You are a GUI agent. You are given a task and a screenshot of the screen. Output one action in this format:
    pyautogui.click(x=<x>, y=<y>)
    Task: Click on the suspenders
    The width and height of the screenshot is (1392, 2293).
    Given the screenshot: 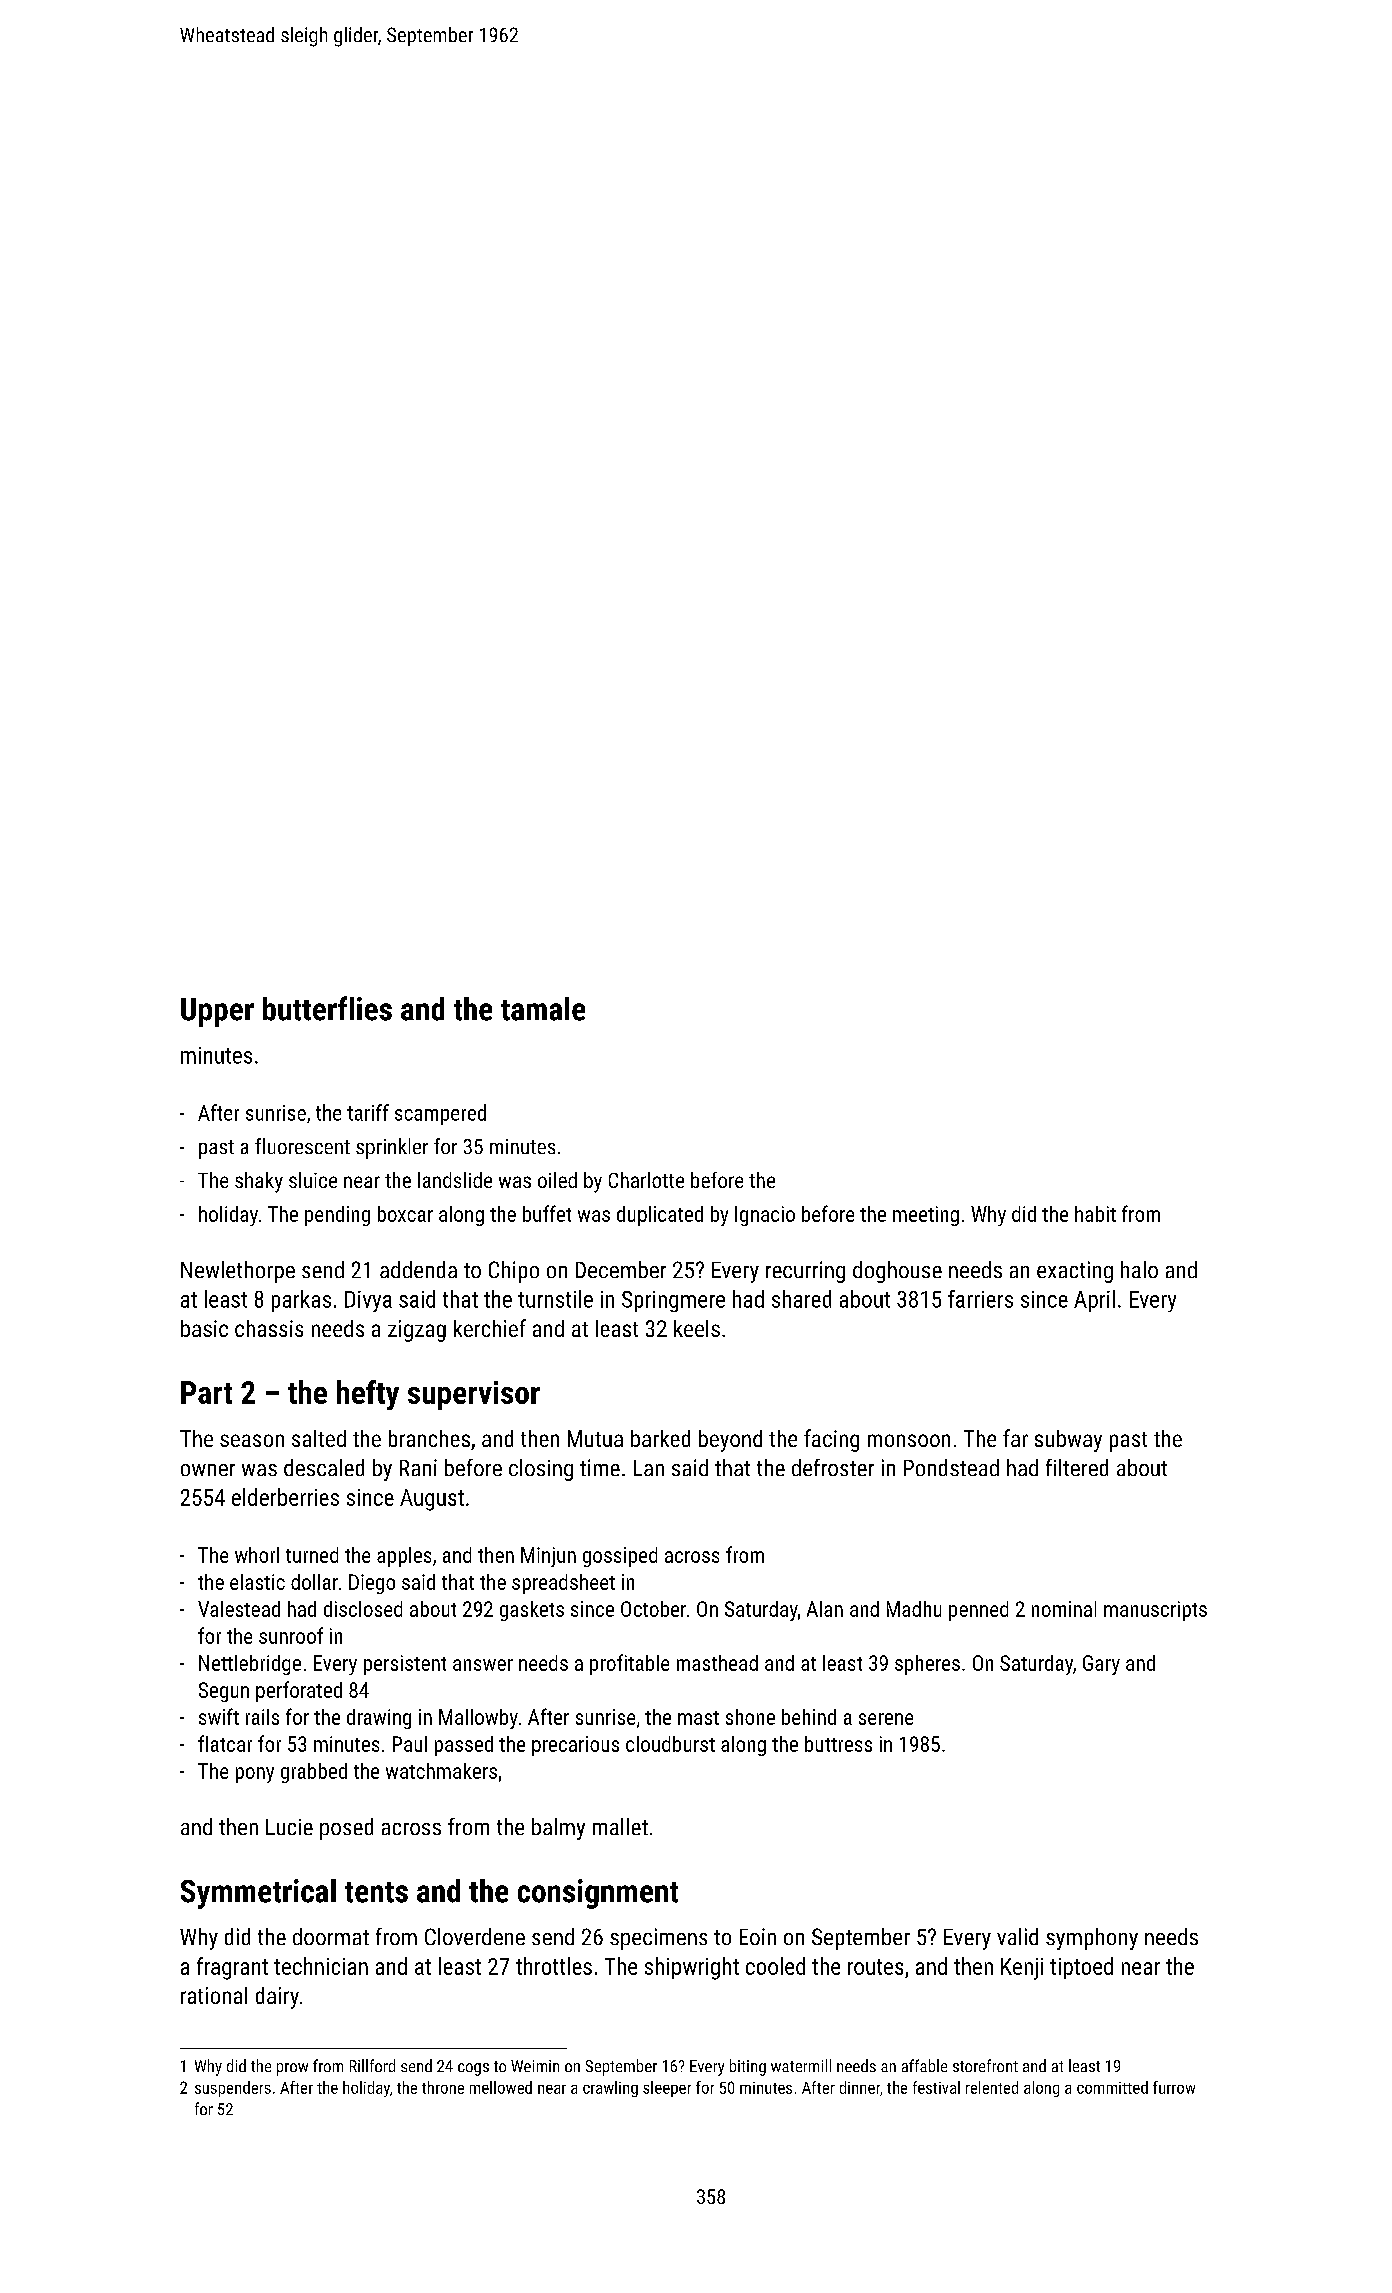 What is the action you would take?
    pyautogui.click(x=233, y=2089)
